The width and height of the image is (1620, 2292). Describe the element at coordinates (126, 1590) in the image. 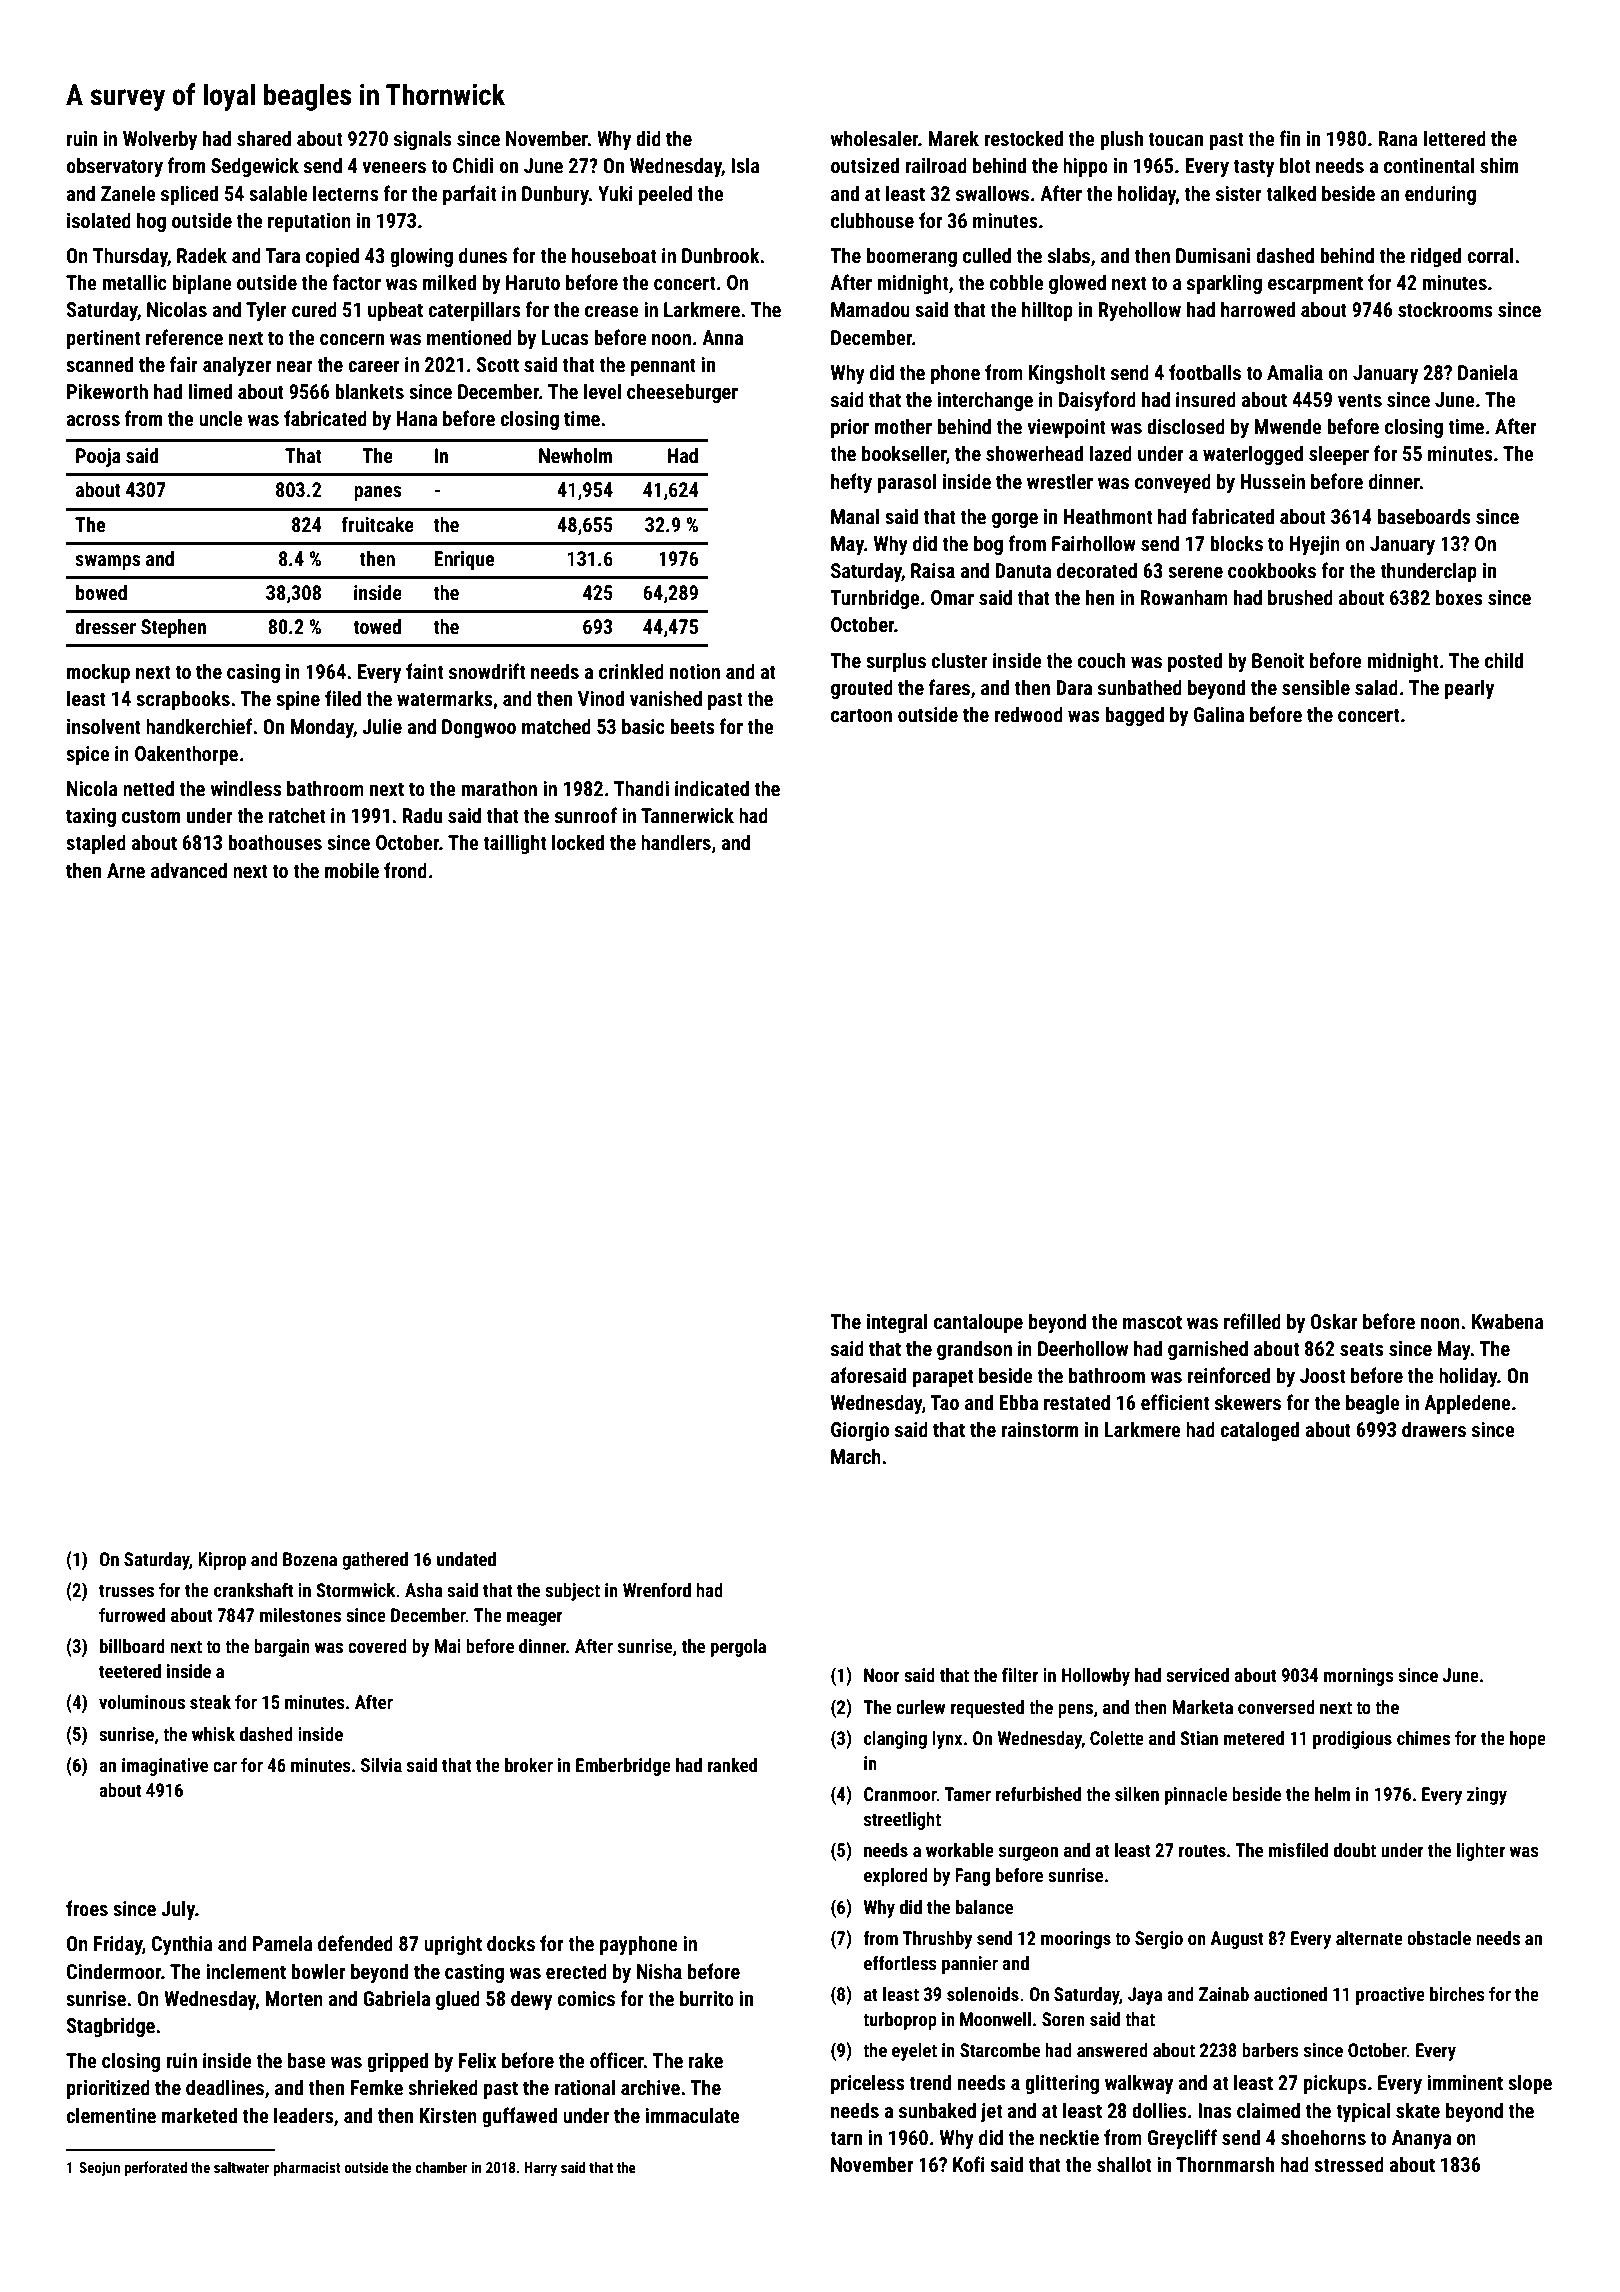

I see `trusses` at that location.
